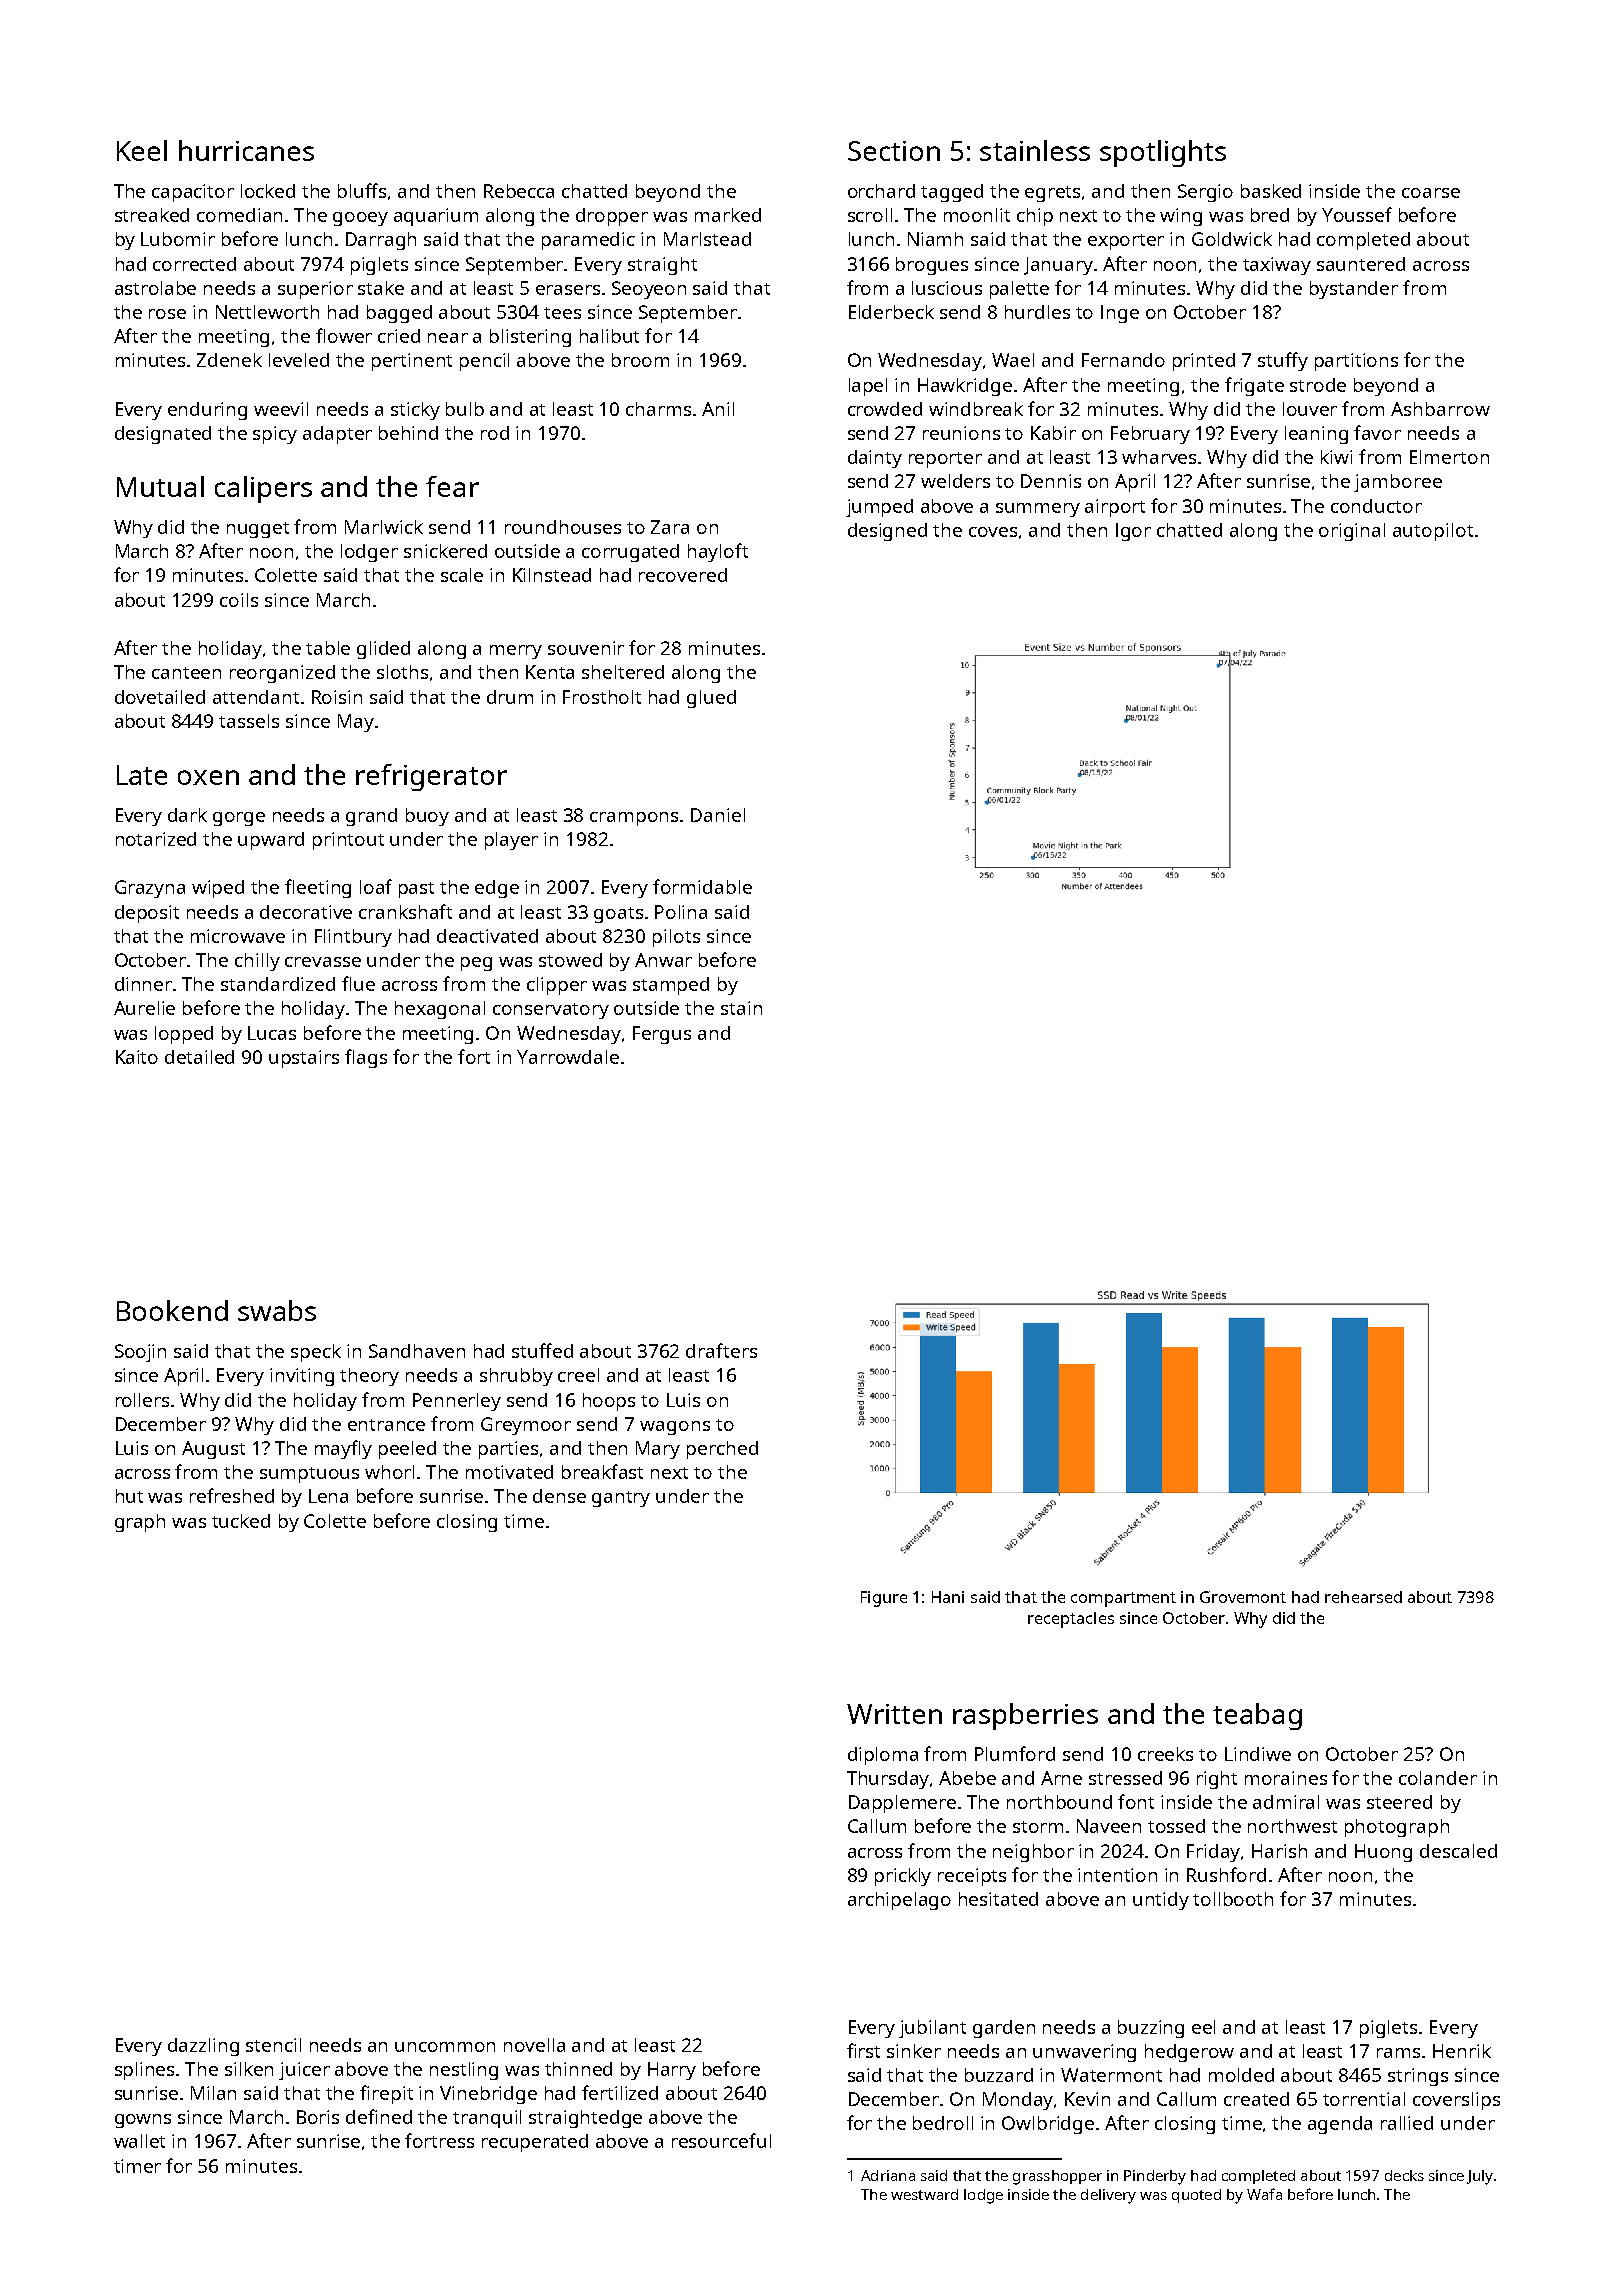  What do you see at coordinates (203, 2047) in the document?
I see `dazzling` at bounding box center [203, 2047].
